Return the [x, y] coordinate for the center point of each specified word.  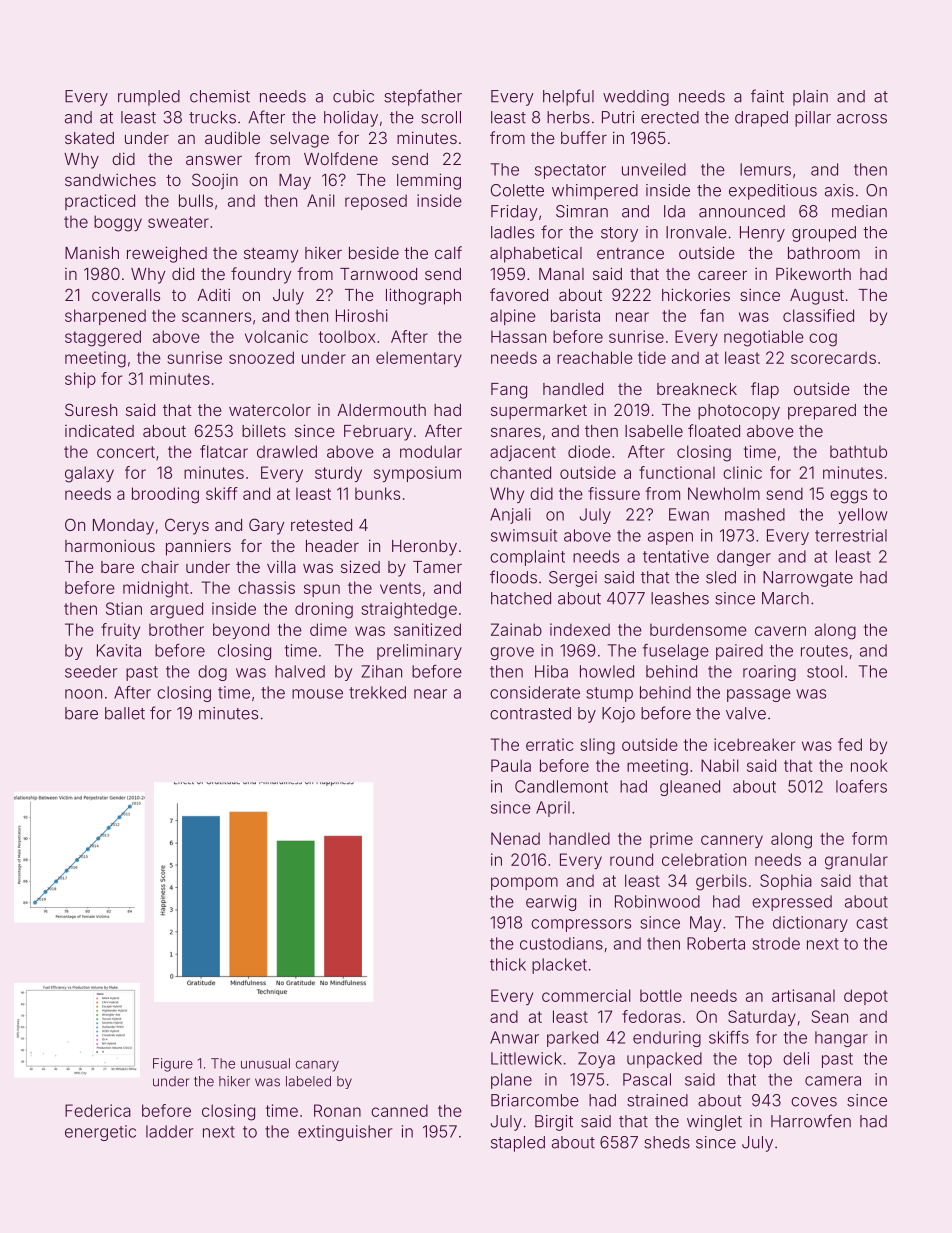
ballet [125, 713]
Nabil [720, 765]
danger [744, 558]
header [332, 546]
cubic [353, 96]
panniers [198, 547]
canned [399, 1110]
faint [767, 96]
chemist [220, 96]
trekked [377, 692]
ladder [170, 1131]
